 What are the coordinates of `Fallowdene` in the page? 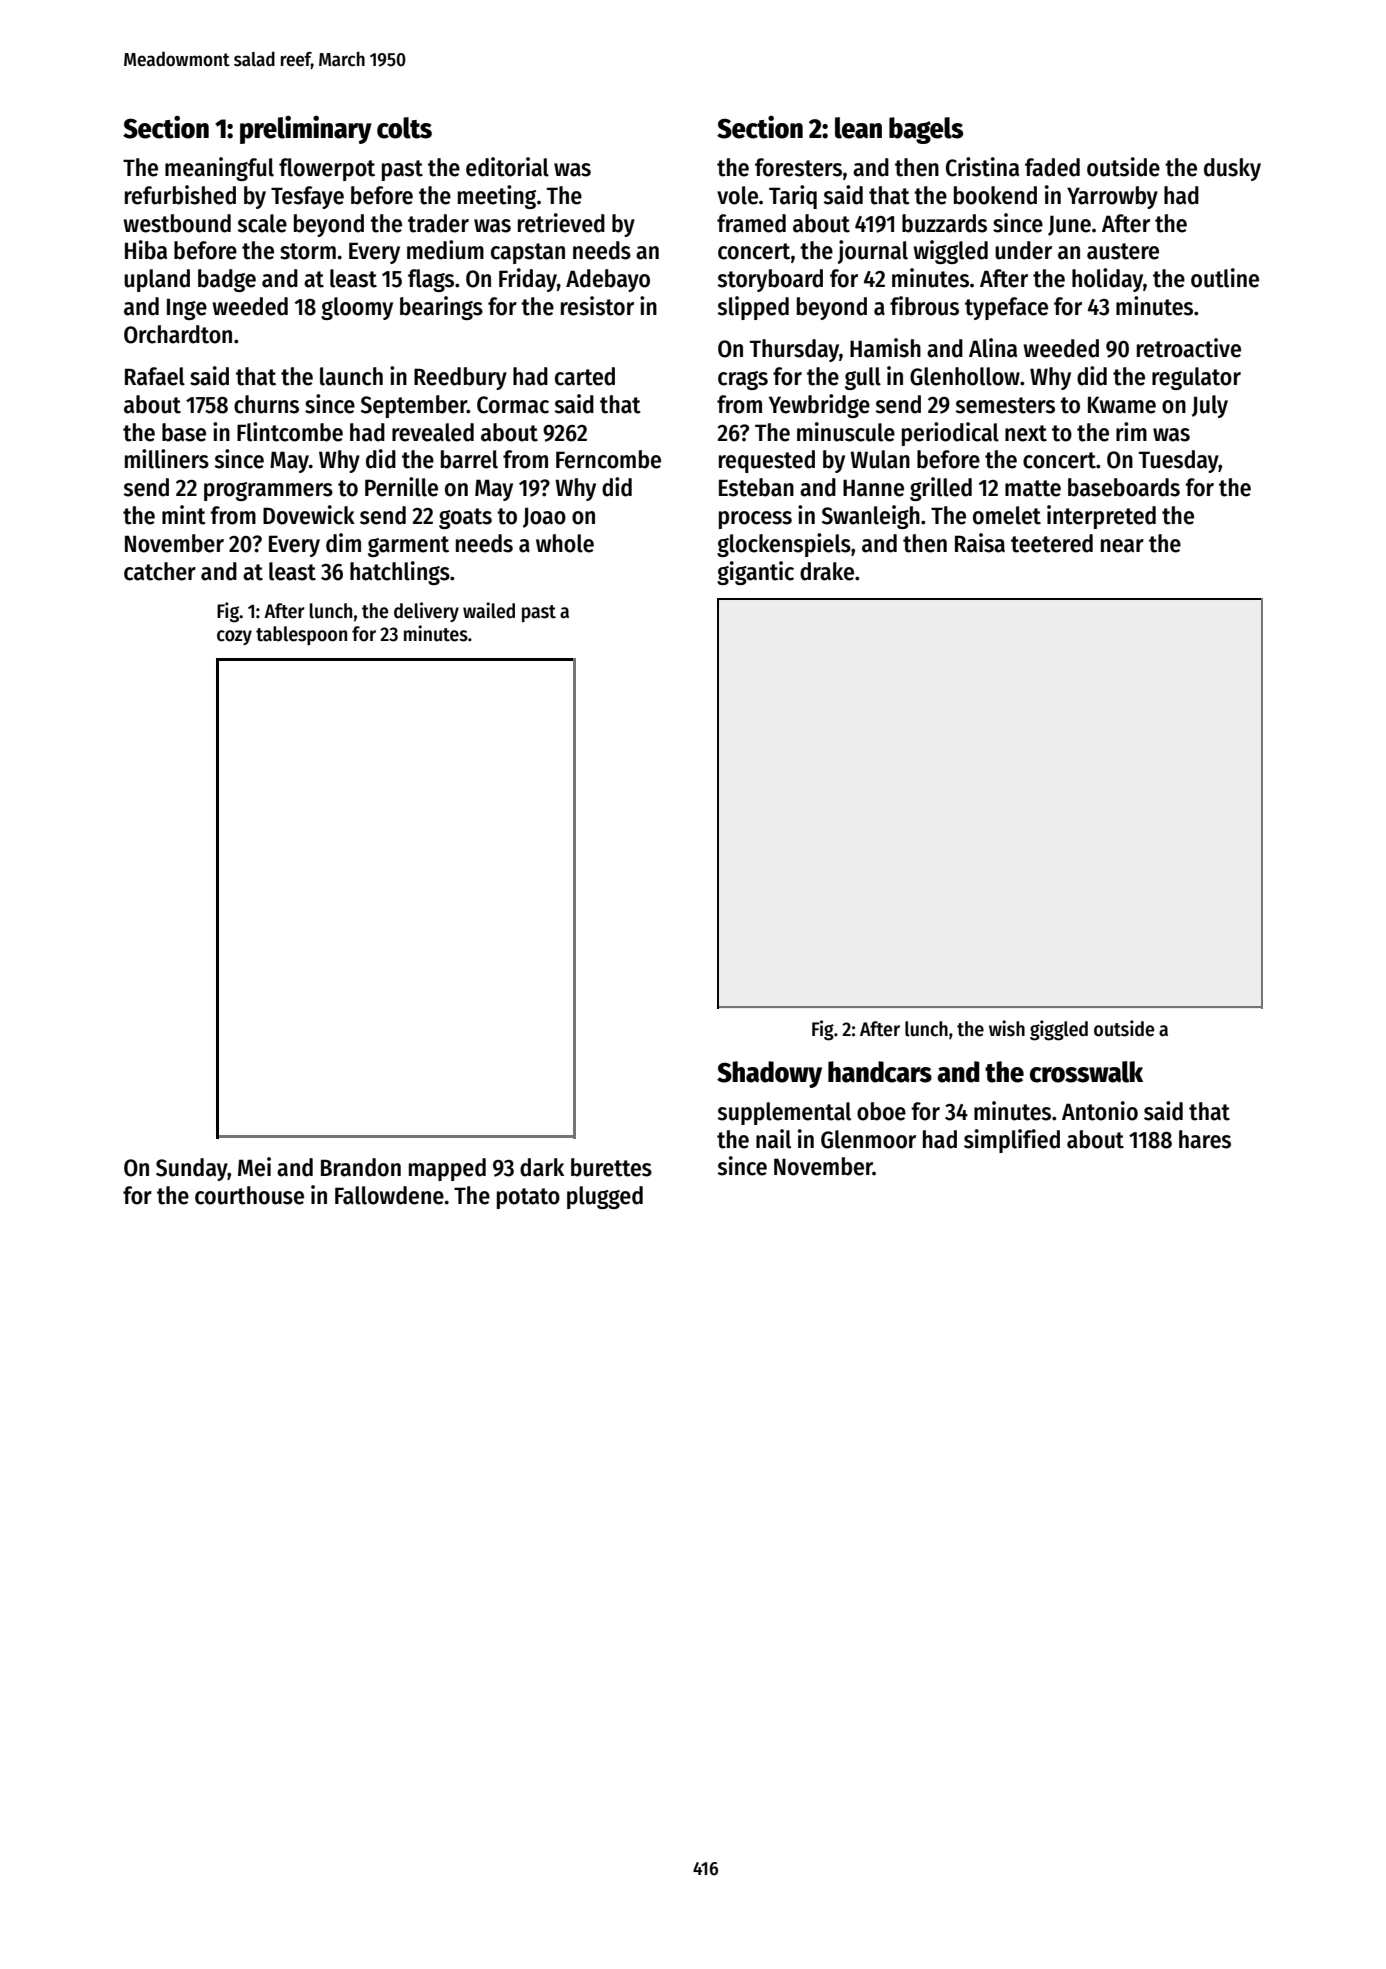 It's located at (389, 1195).
